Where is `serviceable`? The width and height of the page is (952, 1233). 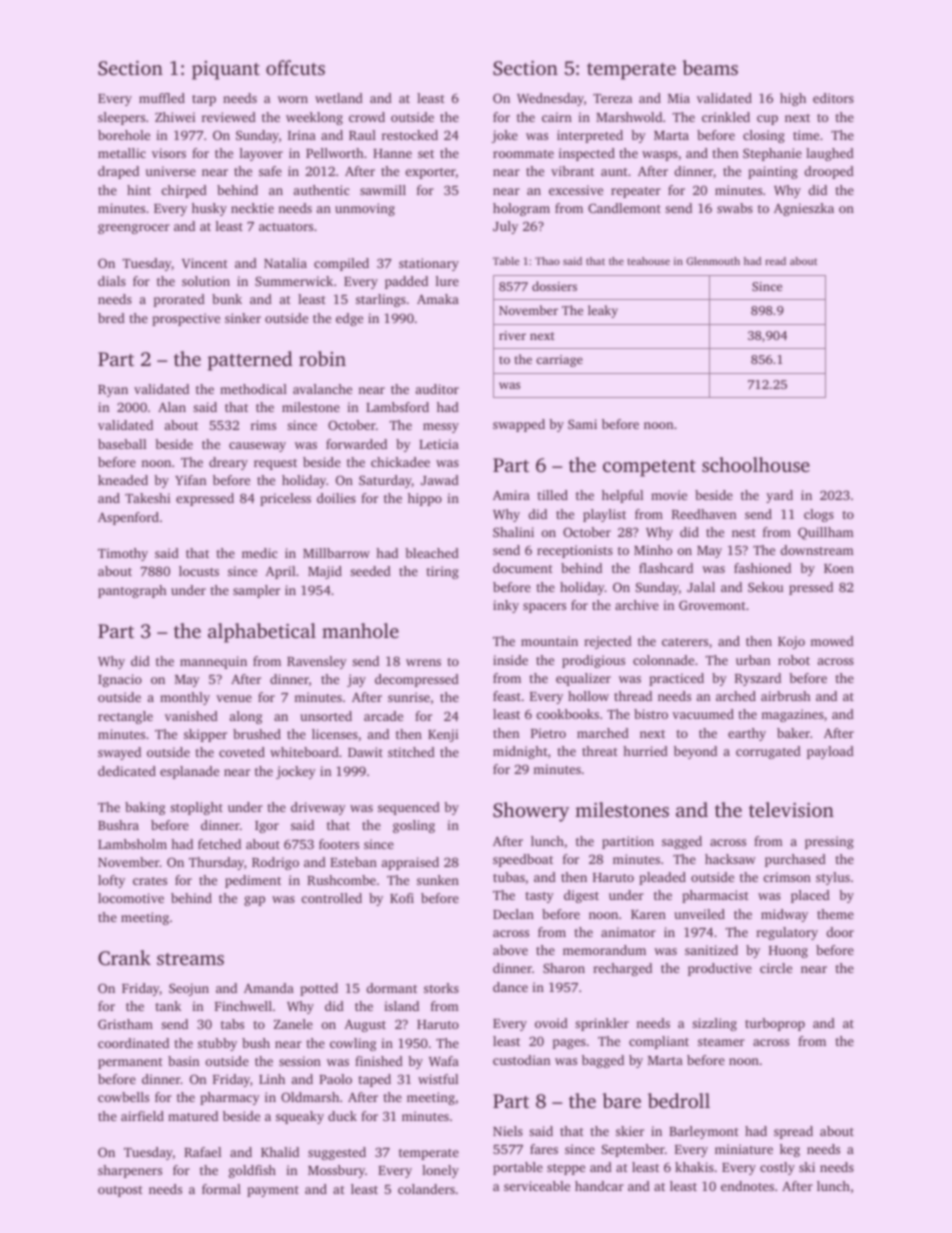 serviceable is located at coordinates (537, 1186).
